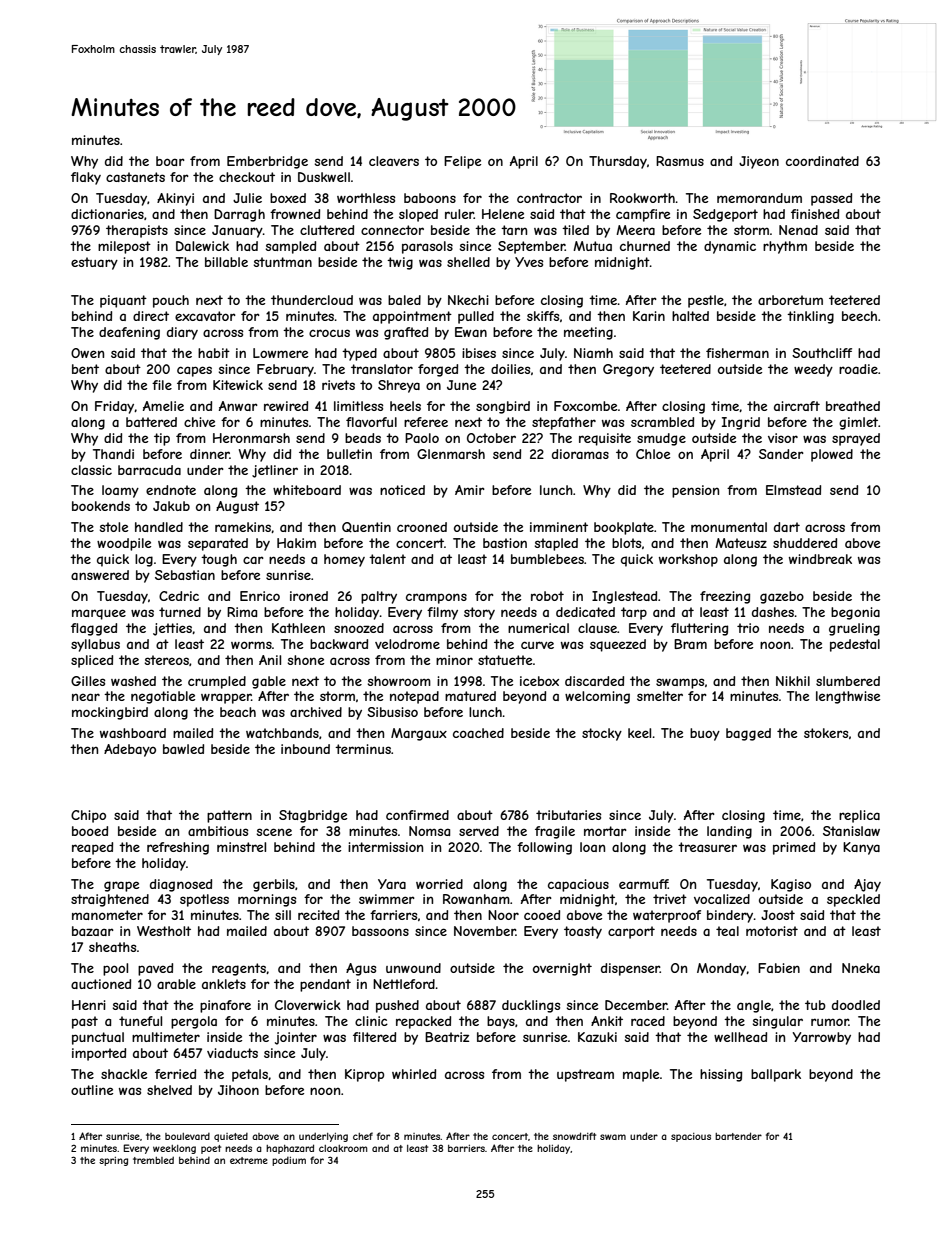 This screenshot has width=952, height=1233. Describe the element at coordinates (267, 162) in the screenshot. I see `Emberbridge` at that location.
